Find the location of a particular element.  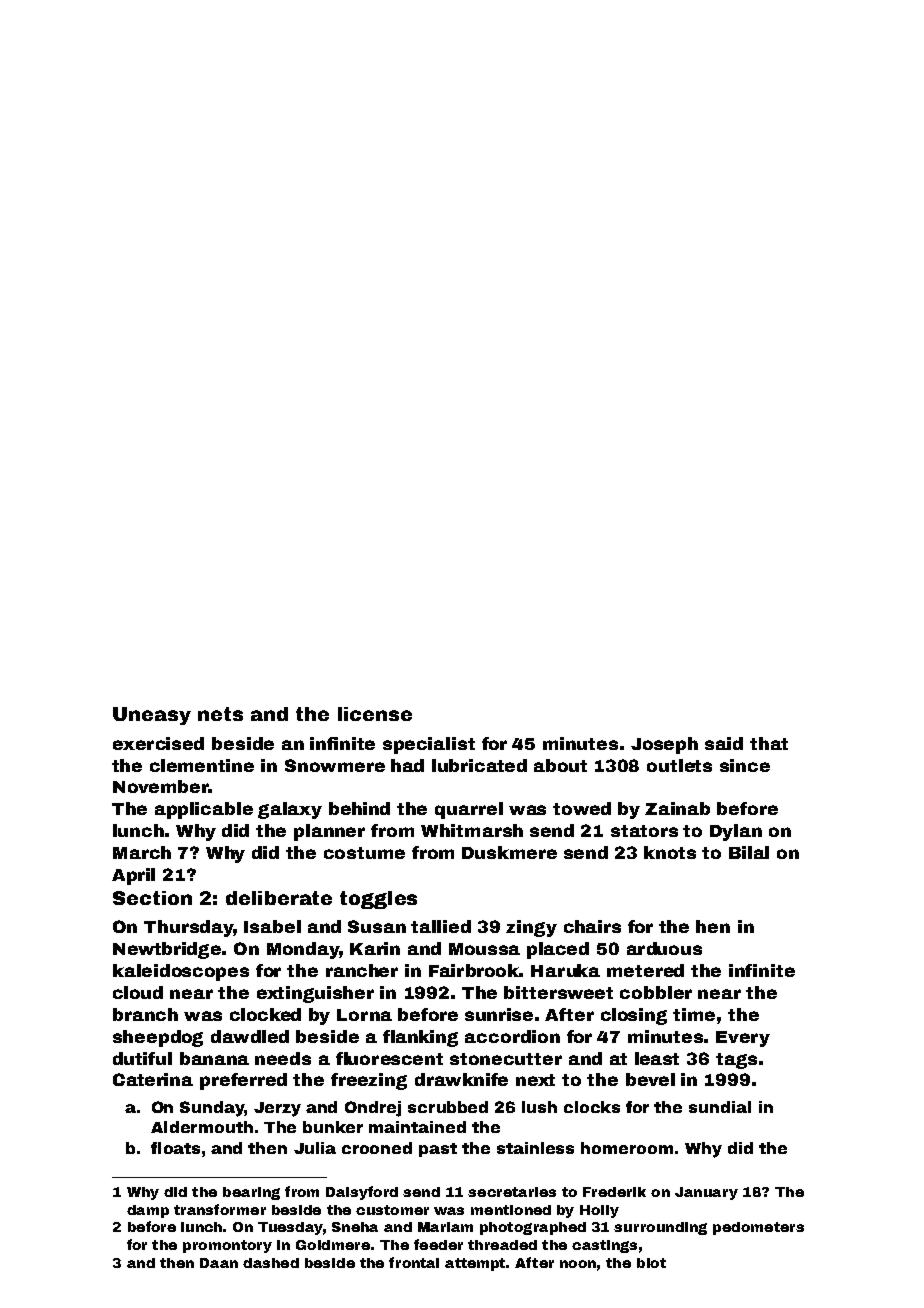

toggles is located at coordinates (378, 900).
